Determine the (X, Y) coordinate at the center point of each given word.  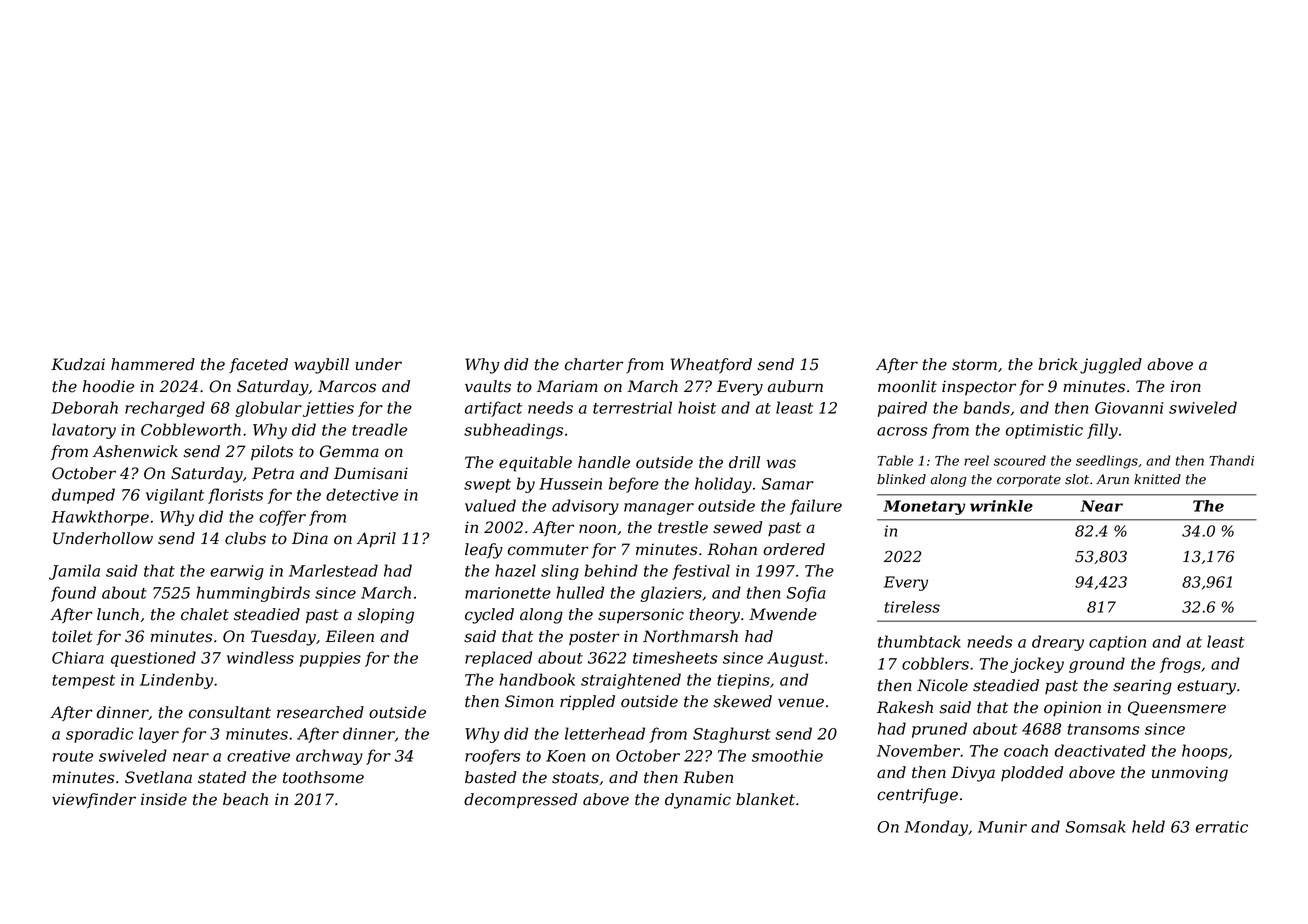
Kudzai (78, 364)
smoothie (787, 755)
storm (974, 365)
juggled (1111, 366)
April (376, 540)
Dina (310, 538)
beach (245, 799)
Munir (1002, 827)
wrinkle (1001, 506)
